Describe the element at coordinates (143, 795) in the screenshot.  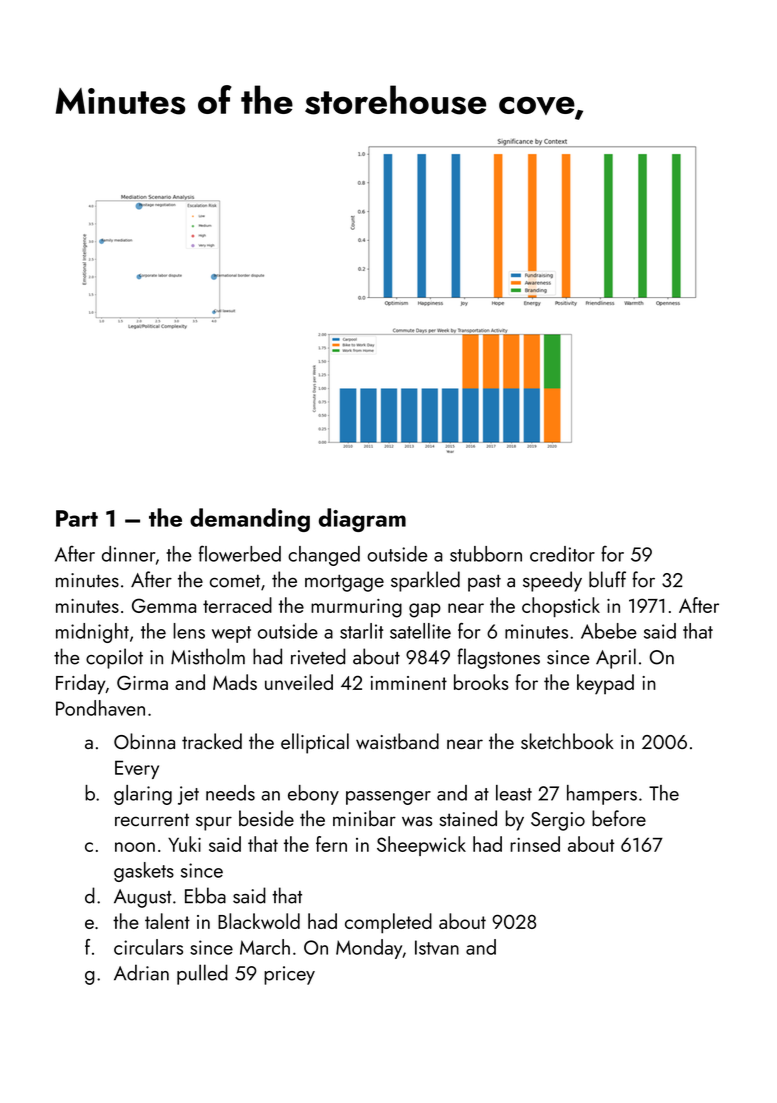
I see `glaring` at that location.
